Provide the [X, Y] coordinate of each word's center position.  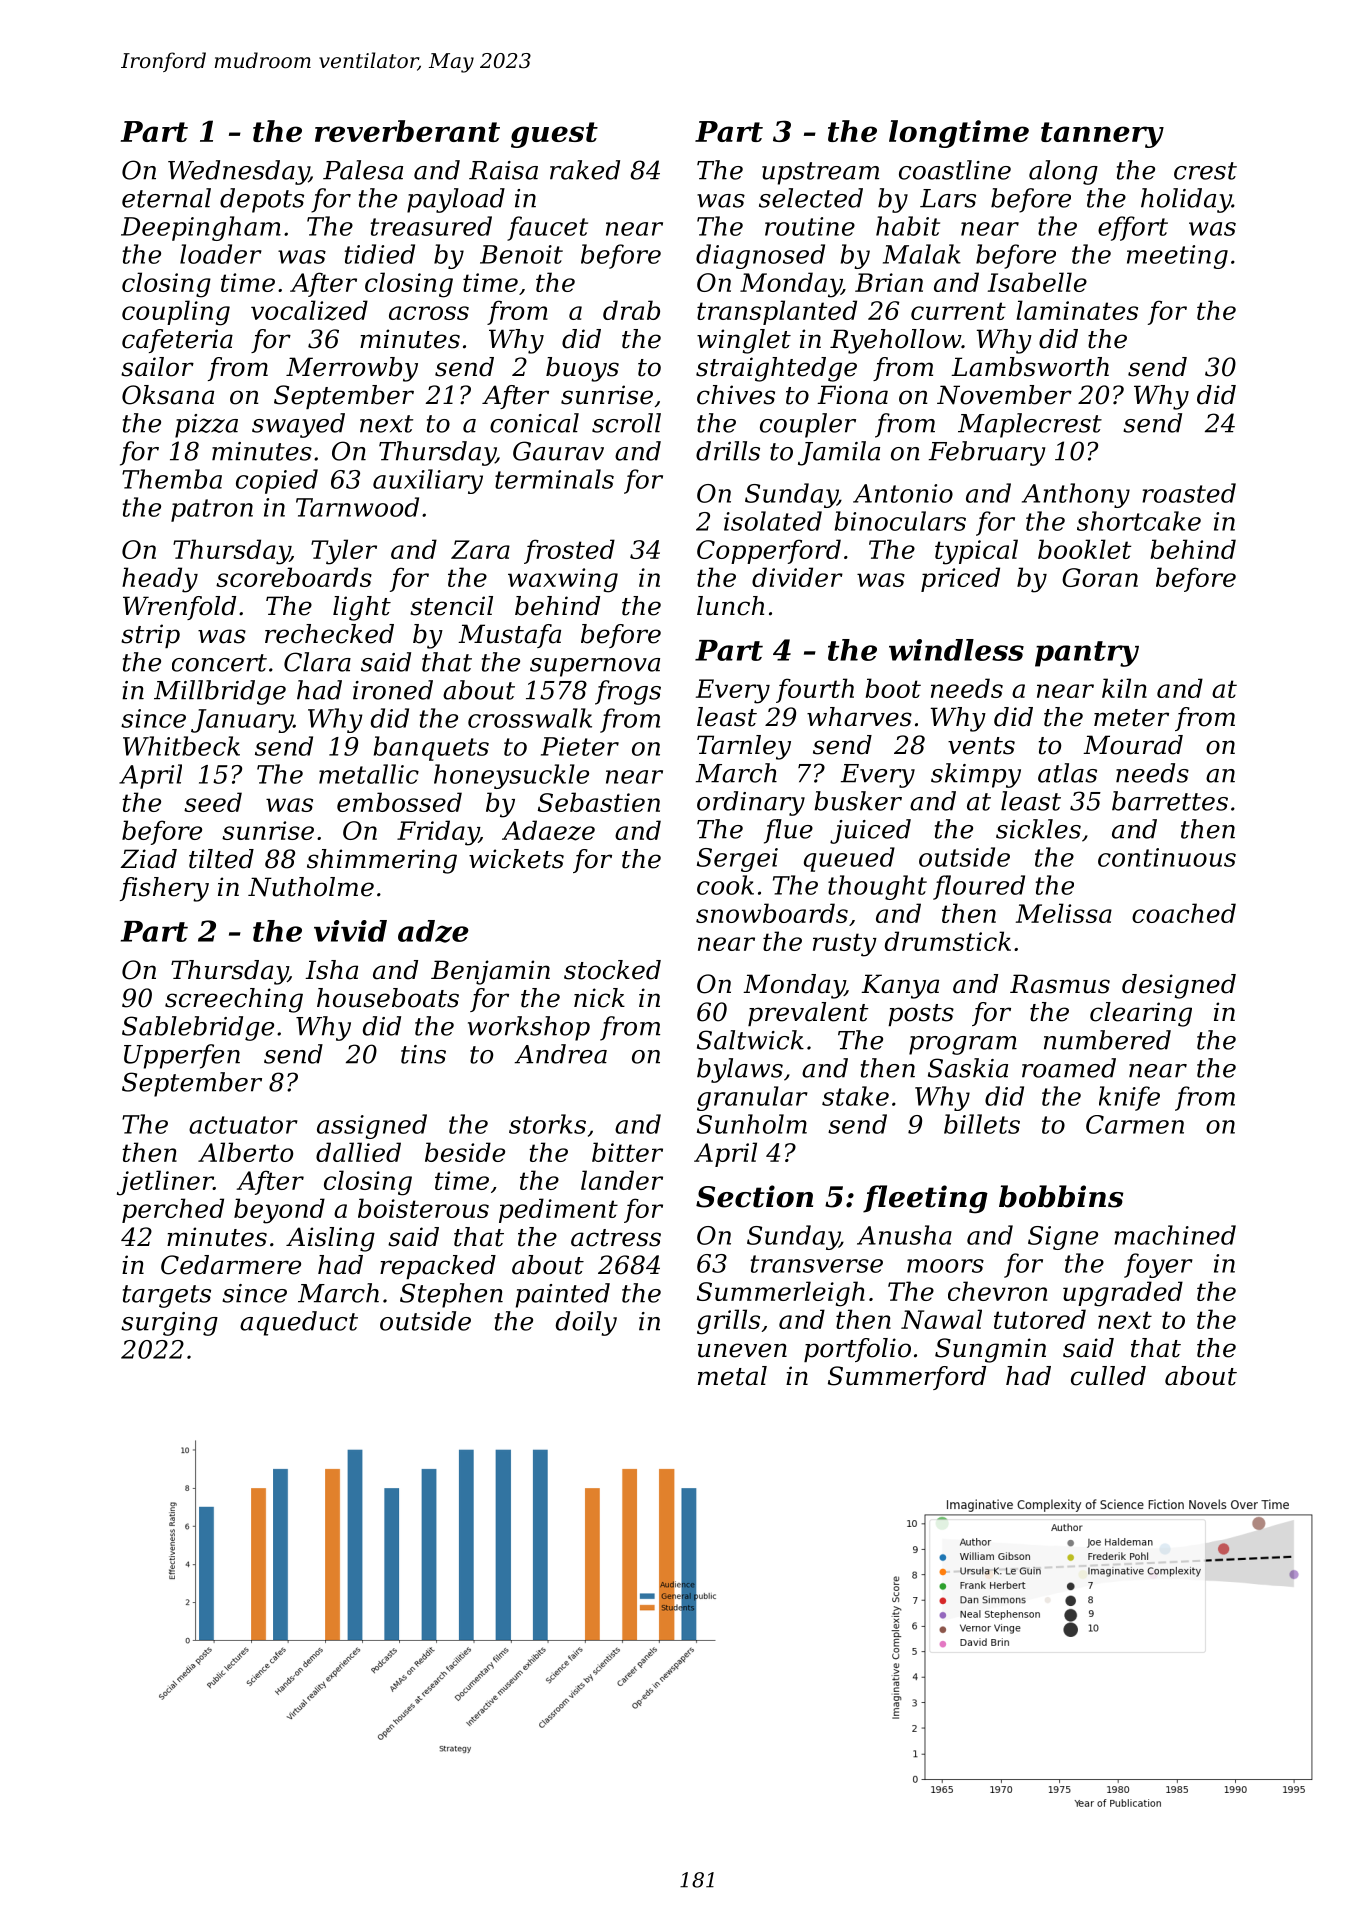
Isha [331, 970]
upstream [820, 173]
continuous [1167, 857]
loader [221, 254]
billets [982, 1124]
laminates [1077, 310]
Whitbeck [181, 746]
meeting [1177, 257]
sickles [1038, 829]
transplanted [777, 312]
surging [169, 1324]
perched [173, 1210]
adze [433, 931]
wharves [859, 717]
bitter [627, 1152]
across [429, 313]
